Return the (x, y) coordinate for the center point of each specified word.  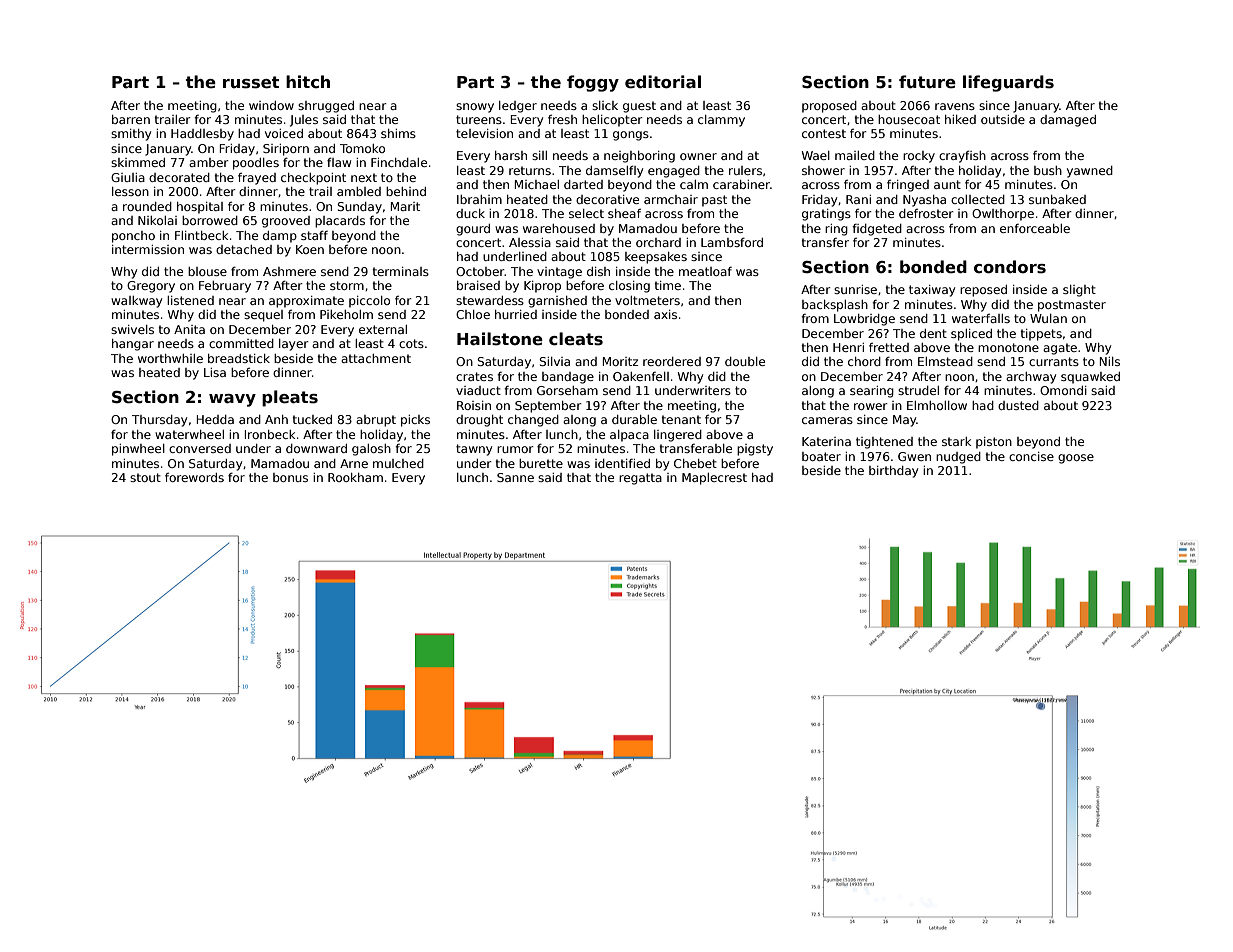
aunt (947, 184)
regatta (640, 479)
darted (583, 184)
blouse (207, 271)
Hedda (215, 419)
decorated (179, 177)
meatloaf (705, 271)
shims (398, 133)
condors (1010, 267)
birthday (893, 472)
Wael (816, 155)
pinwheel (138, 450)
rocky (919, 157)
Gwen (914, 456)
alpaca (629, 436)
